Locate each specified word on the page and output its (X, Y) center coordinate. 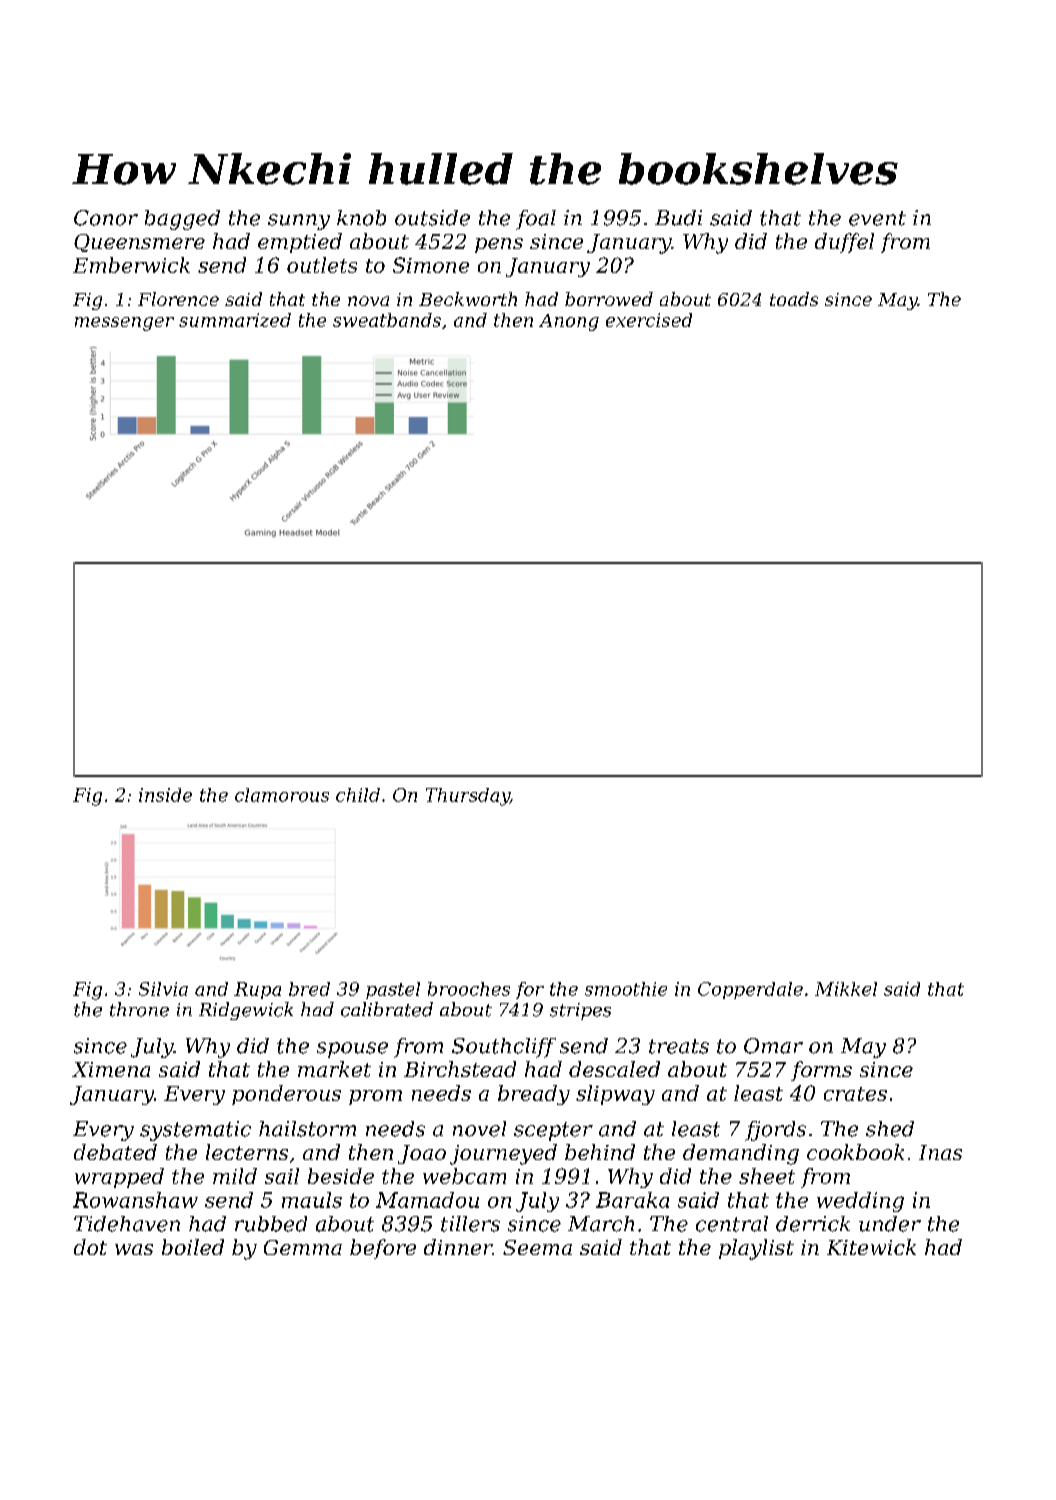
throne (139, 1009)
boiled (193, 1247)
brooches (469, 989)
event (877, 218)
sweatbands (387, 320)
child (358, 795)
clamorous (282, 795)
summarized (235, 320)
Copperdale (750, 990)
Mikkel (846, 989)
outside (432, 218)
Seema (537, 1247)
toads (794, 299)
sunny (299, 222)
